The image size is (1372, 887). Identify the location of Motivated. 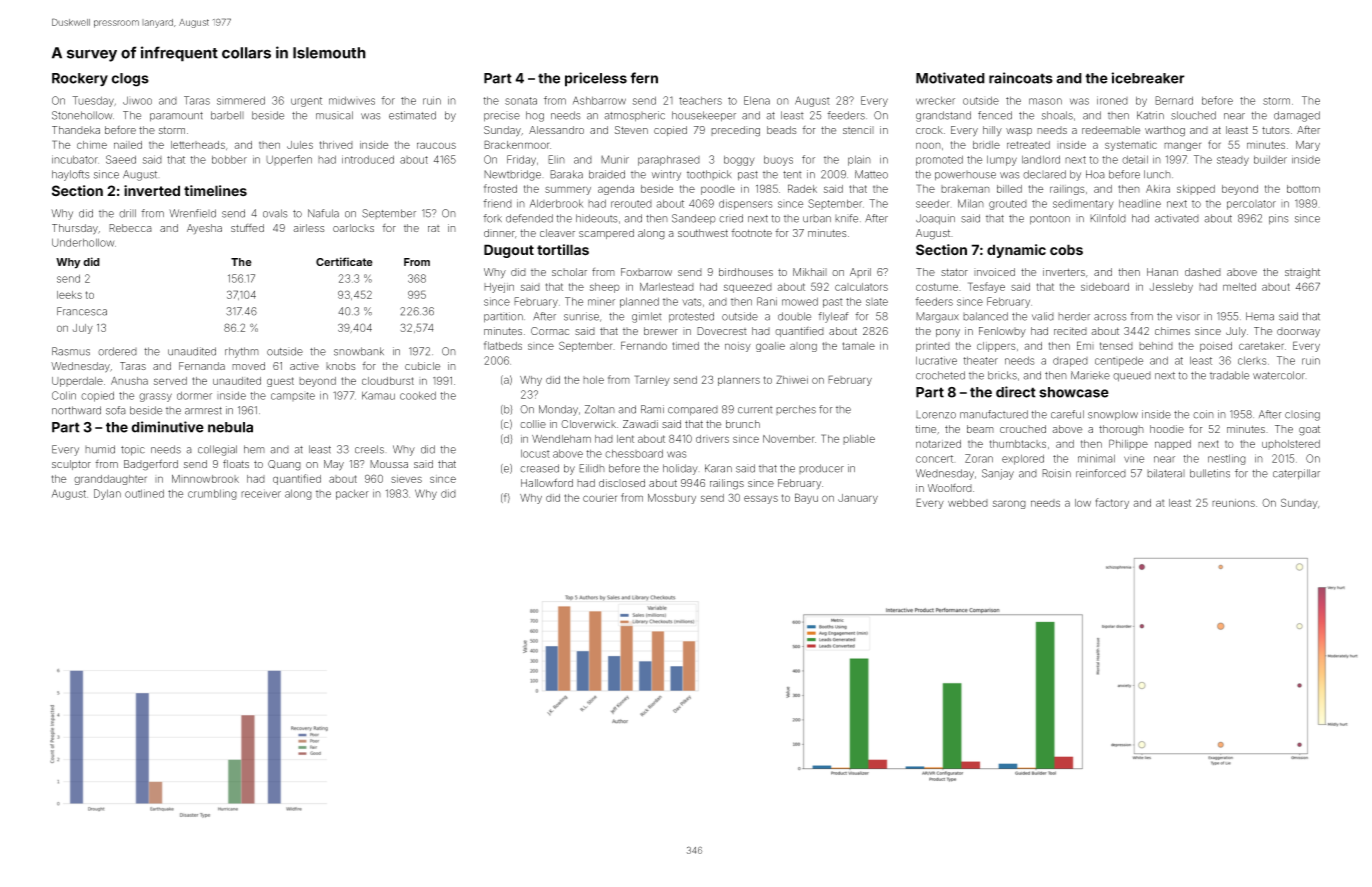
(950, 78).
